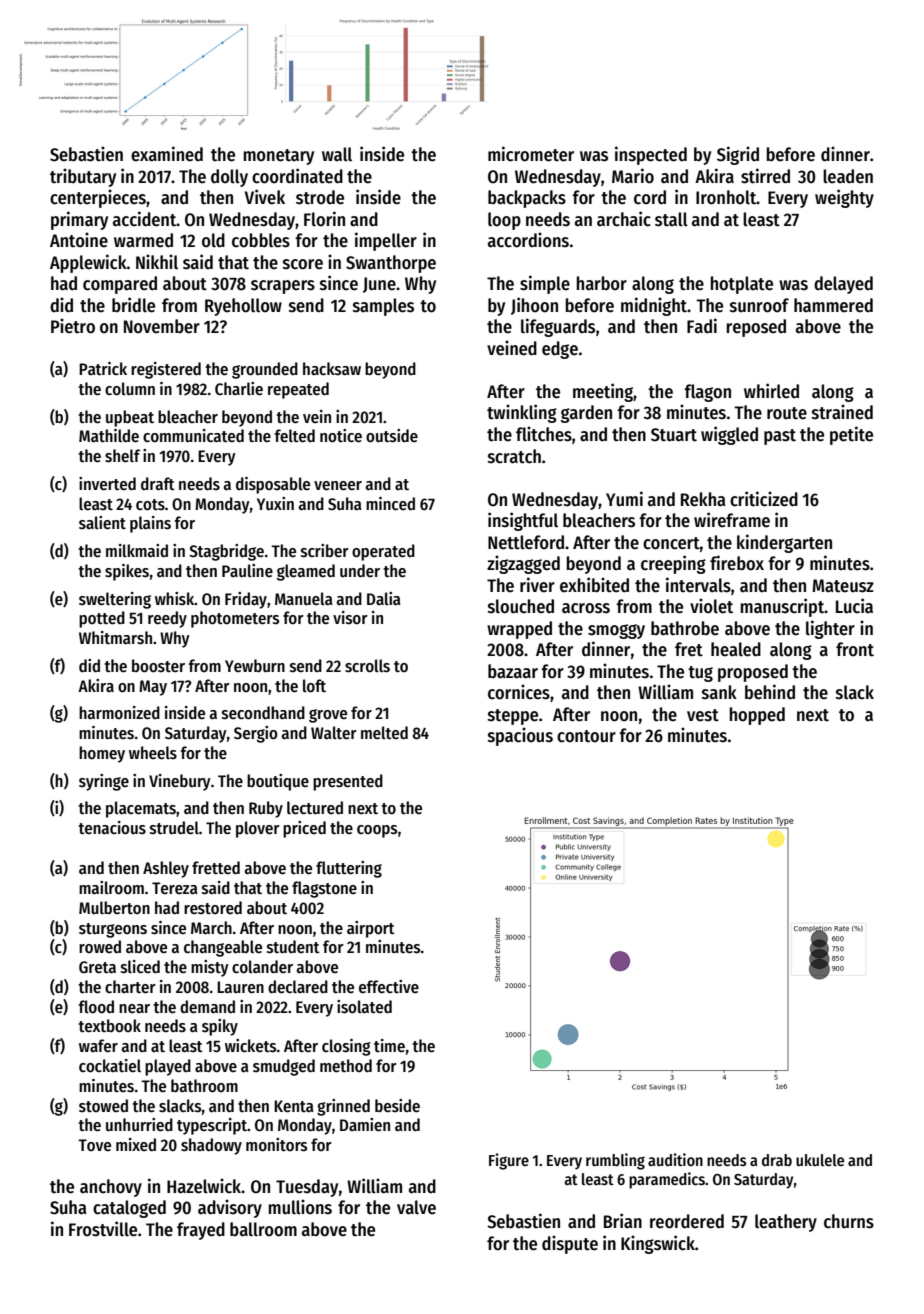  Describe the element at coordinates (130, 418) in the image. I see `upbeat` at that location.
